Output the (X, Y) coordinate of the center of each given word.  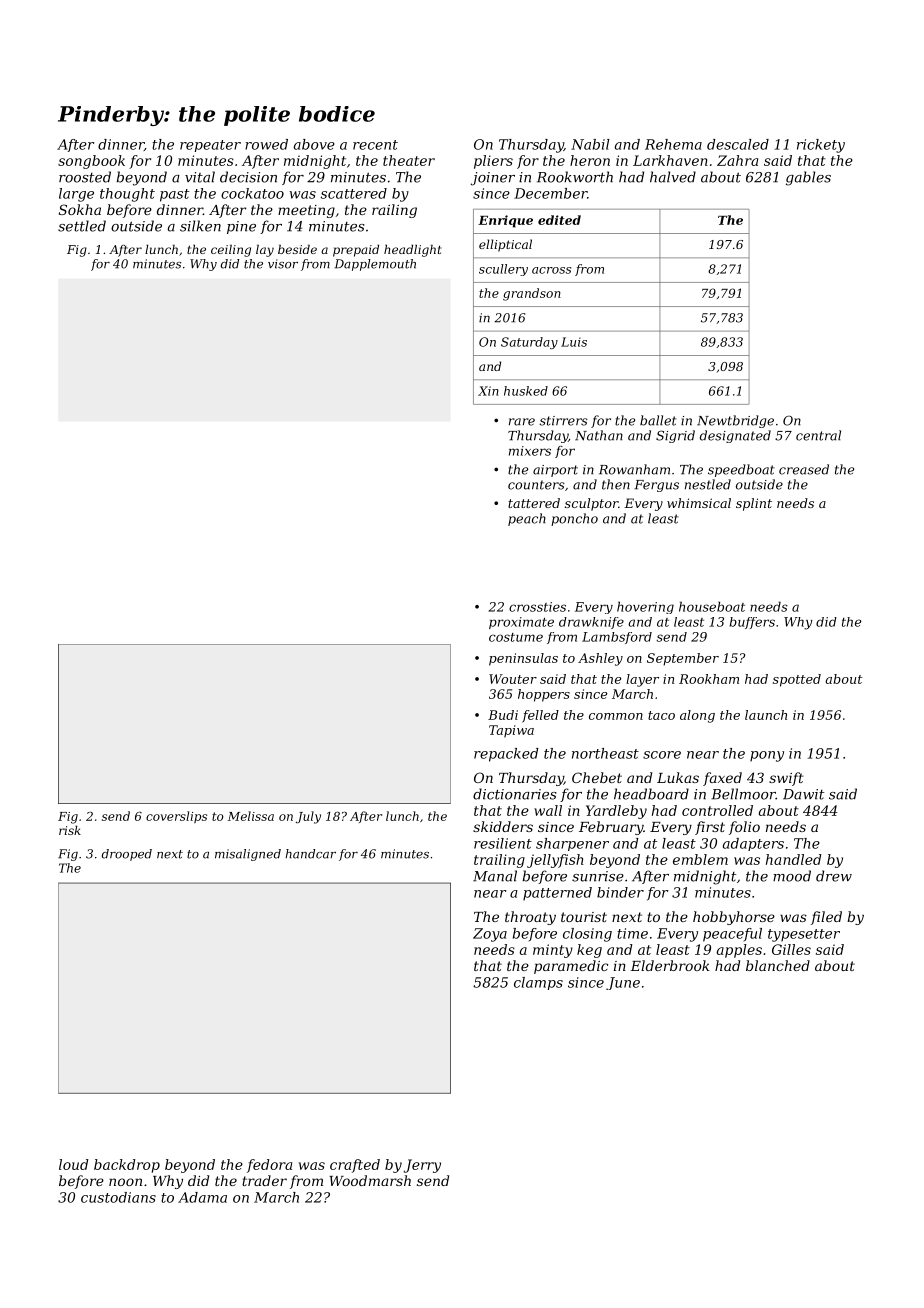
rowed (266, 144)
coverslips (176, 817)
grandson (532, 294)
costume (516, 637)
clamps (538, 983)
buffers (752, 623)
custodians (118, 1197)
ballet (658, 420)
